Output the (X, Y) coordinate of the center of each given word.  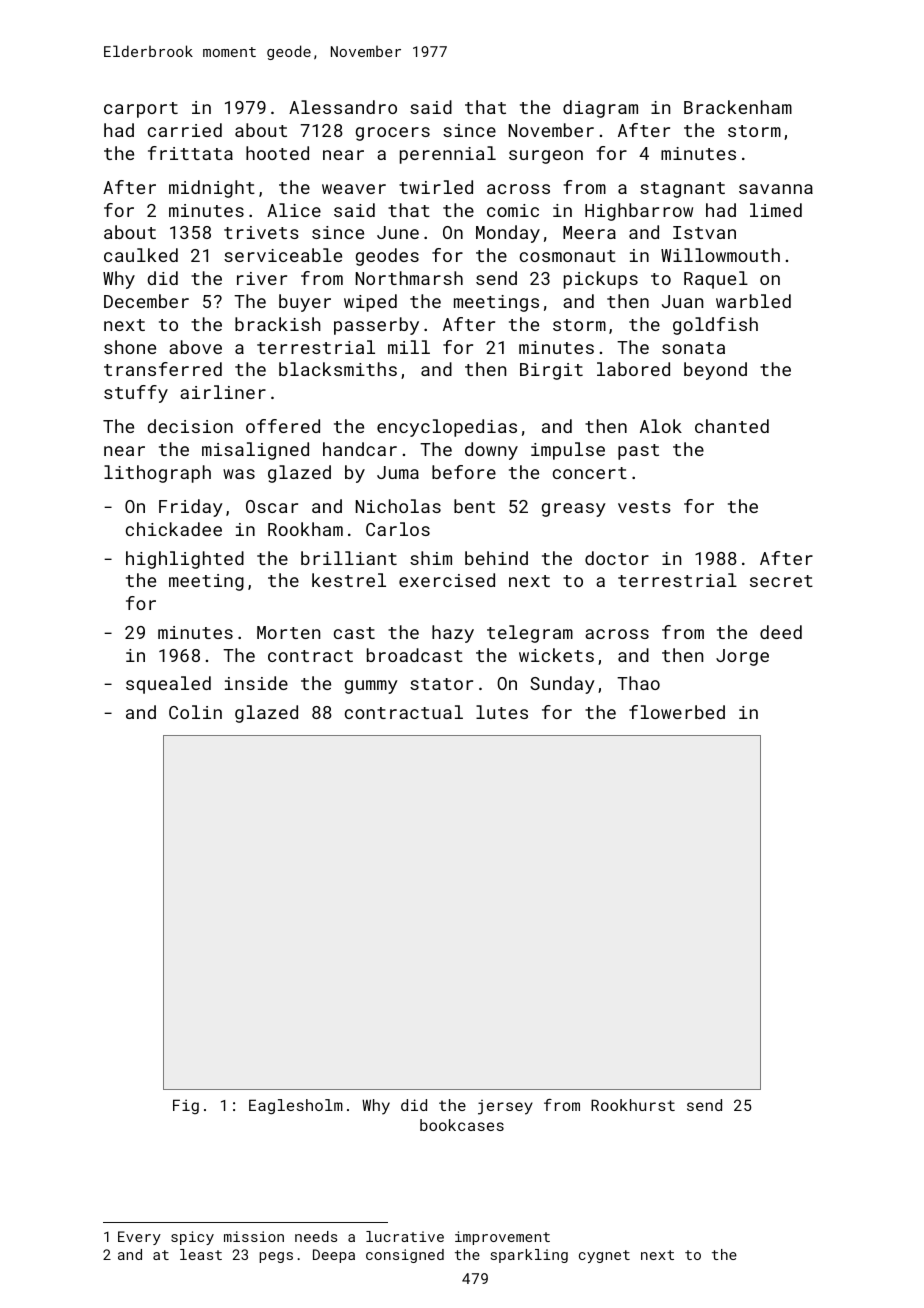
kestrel (349, 580)
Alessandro (343, 107)
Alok (661, 426)
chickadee (174, 529)
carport (141, 110)
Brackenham (738, 107)
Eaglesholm (296, 1107)
